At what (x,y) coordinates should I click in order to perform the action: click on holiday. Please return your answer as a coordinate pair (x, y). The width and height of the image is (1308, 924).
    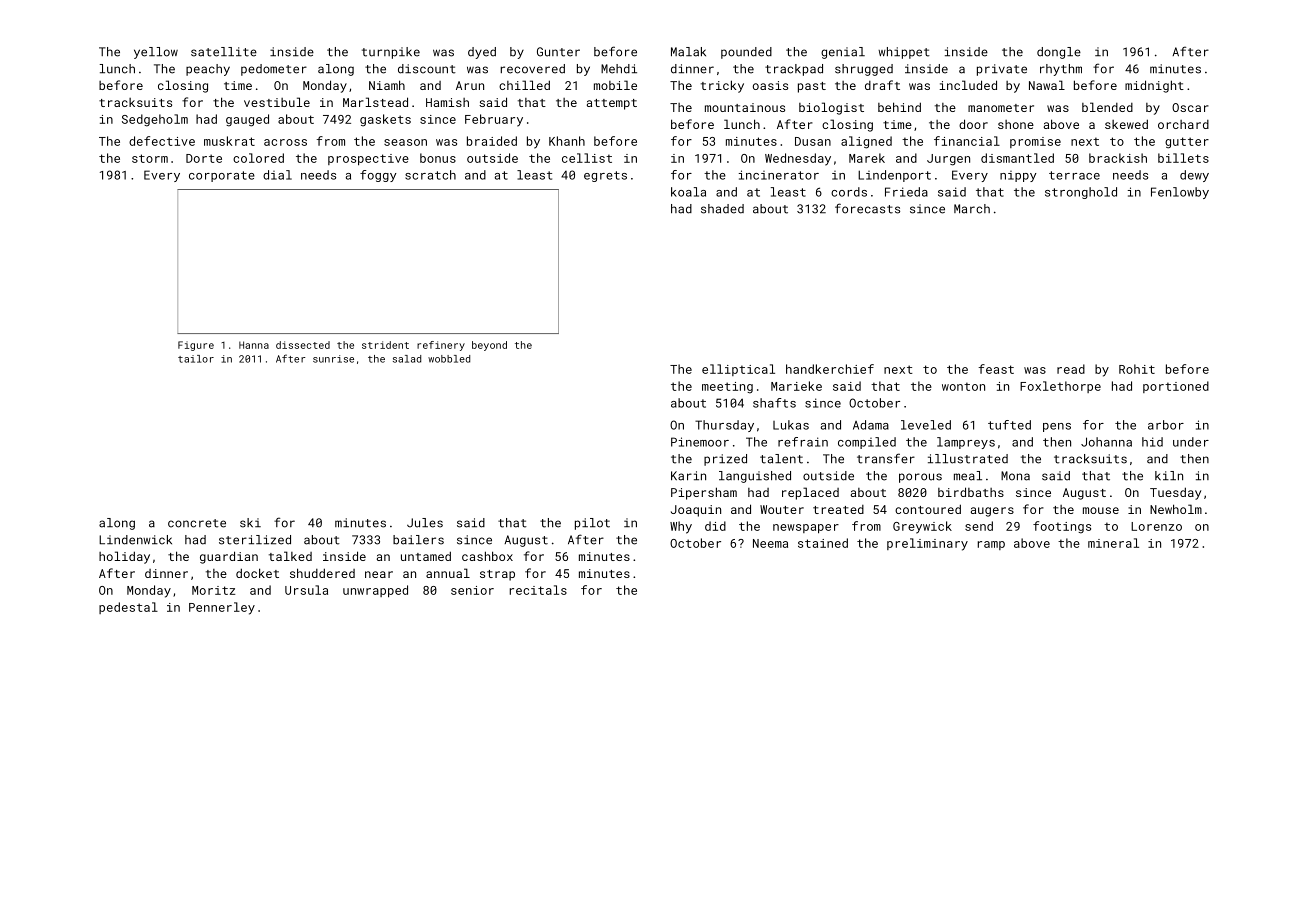
    Looking at the image, I should click on (124, 557).
